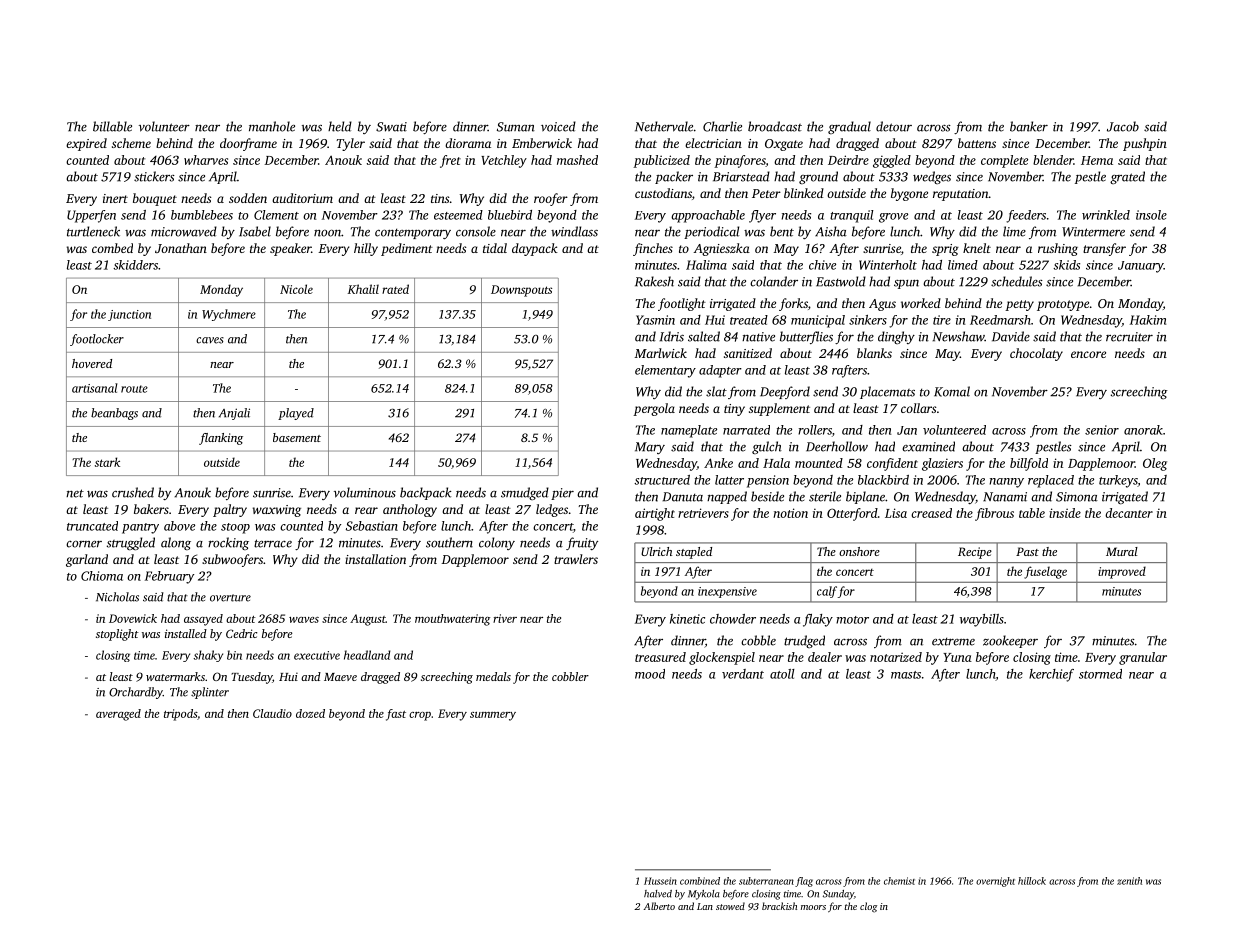 The width and height of the page is (1233, 952). I want to click on averaged, so click(118, 715).
